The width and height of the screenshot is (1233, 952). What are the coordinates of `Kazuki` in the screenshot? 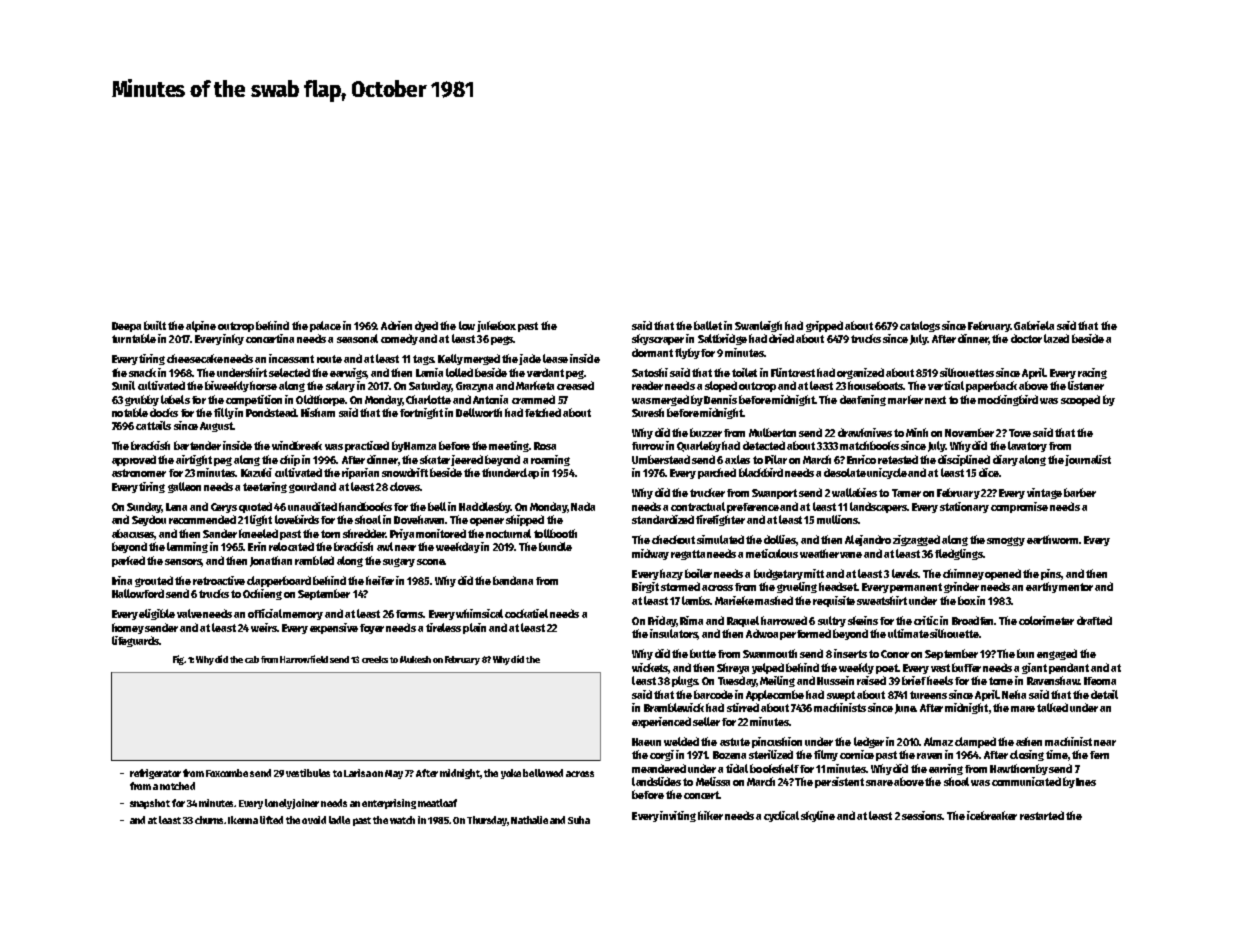 It's located at (256, 472).
